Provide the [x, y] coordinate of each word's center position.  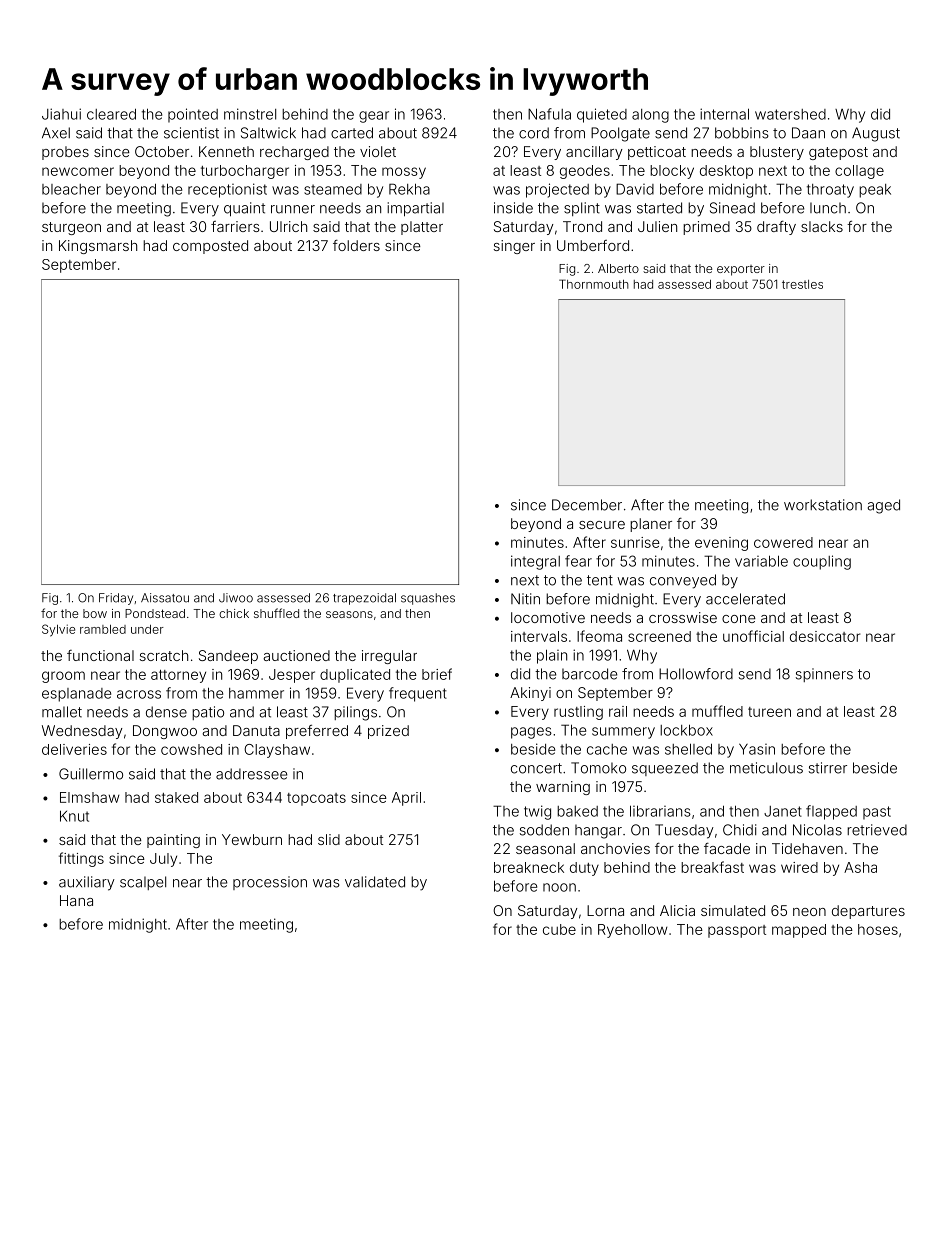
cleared [111, 114]
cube [559, 929]
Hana [76, 900]
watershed [790, 114]
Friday [116, 599]
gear [374, 117]
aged [884, 506]
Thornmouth [594, 284]
